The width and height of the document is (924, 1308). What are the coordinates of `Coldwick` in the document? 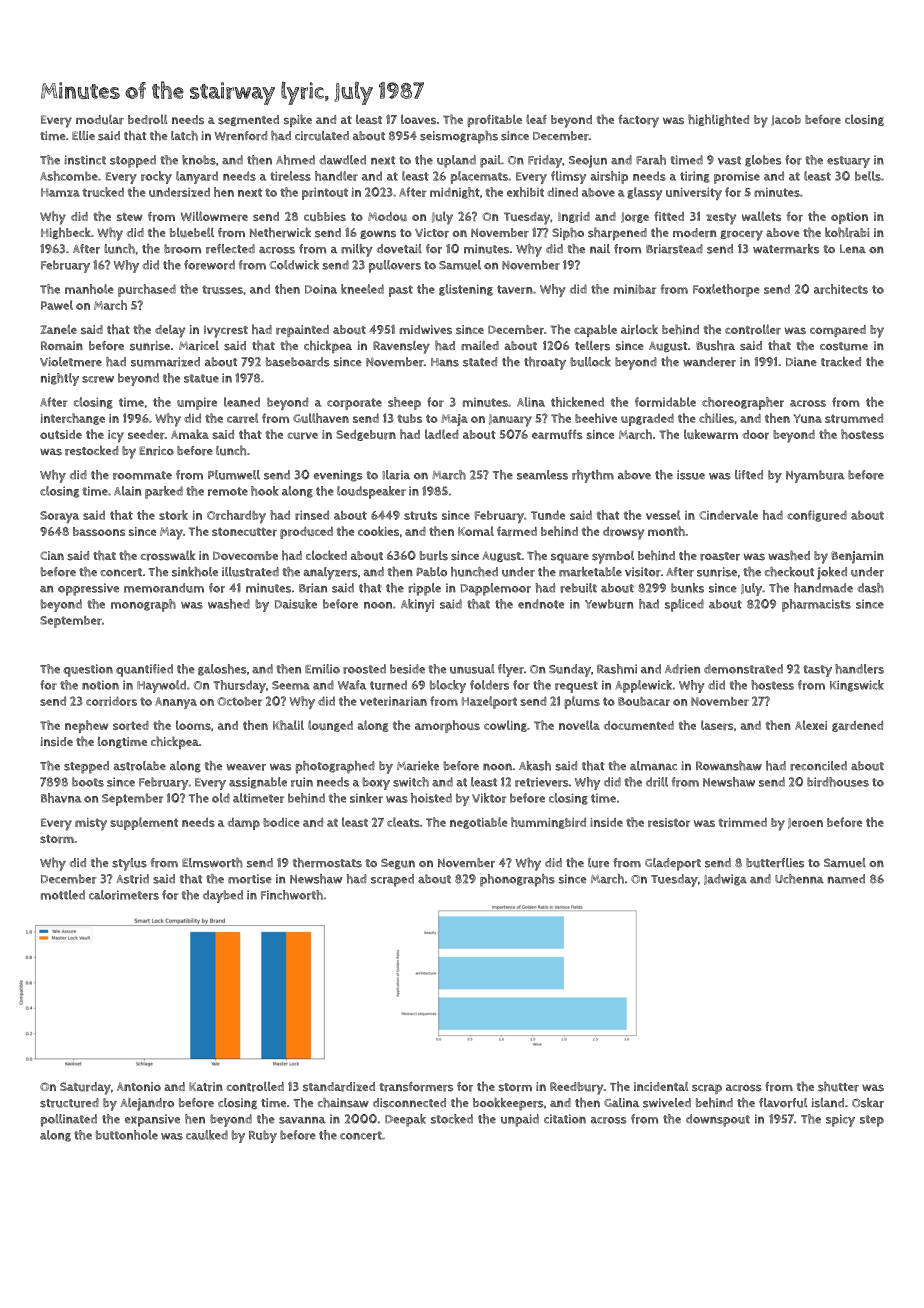 It's located at (294, 265).
